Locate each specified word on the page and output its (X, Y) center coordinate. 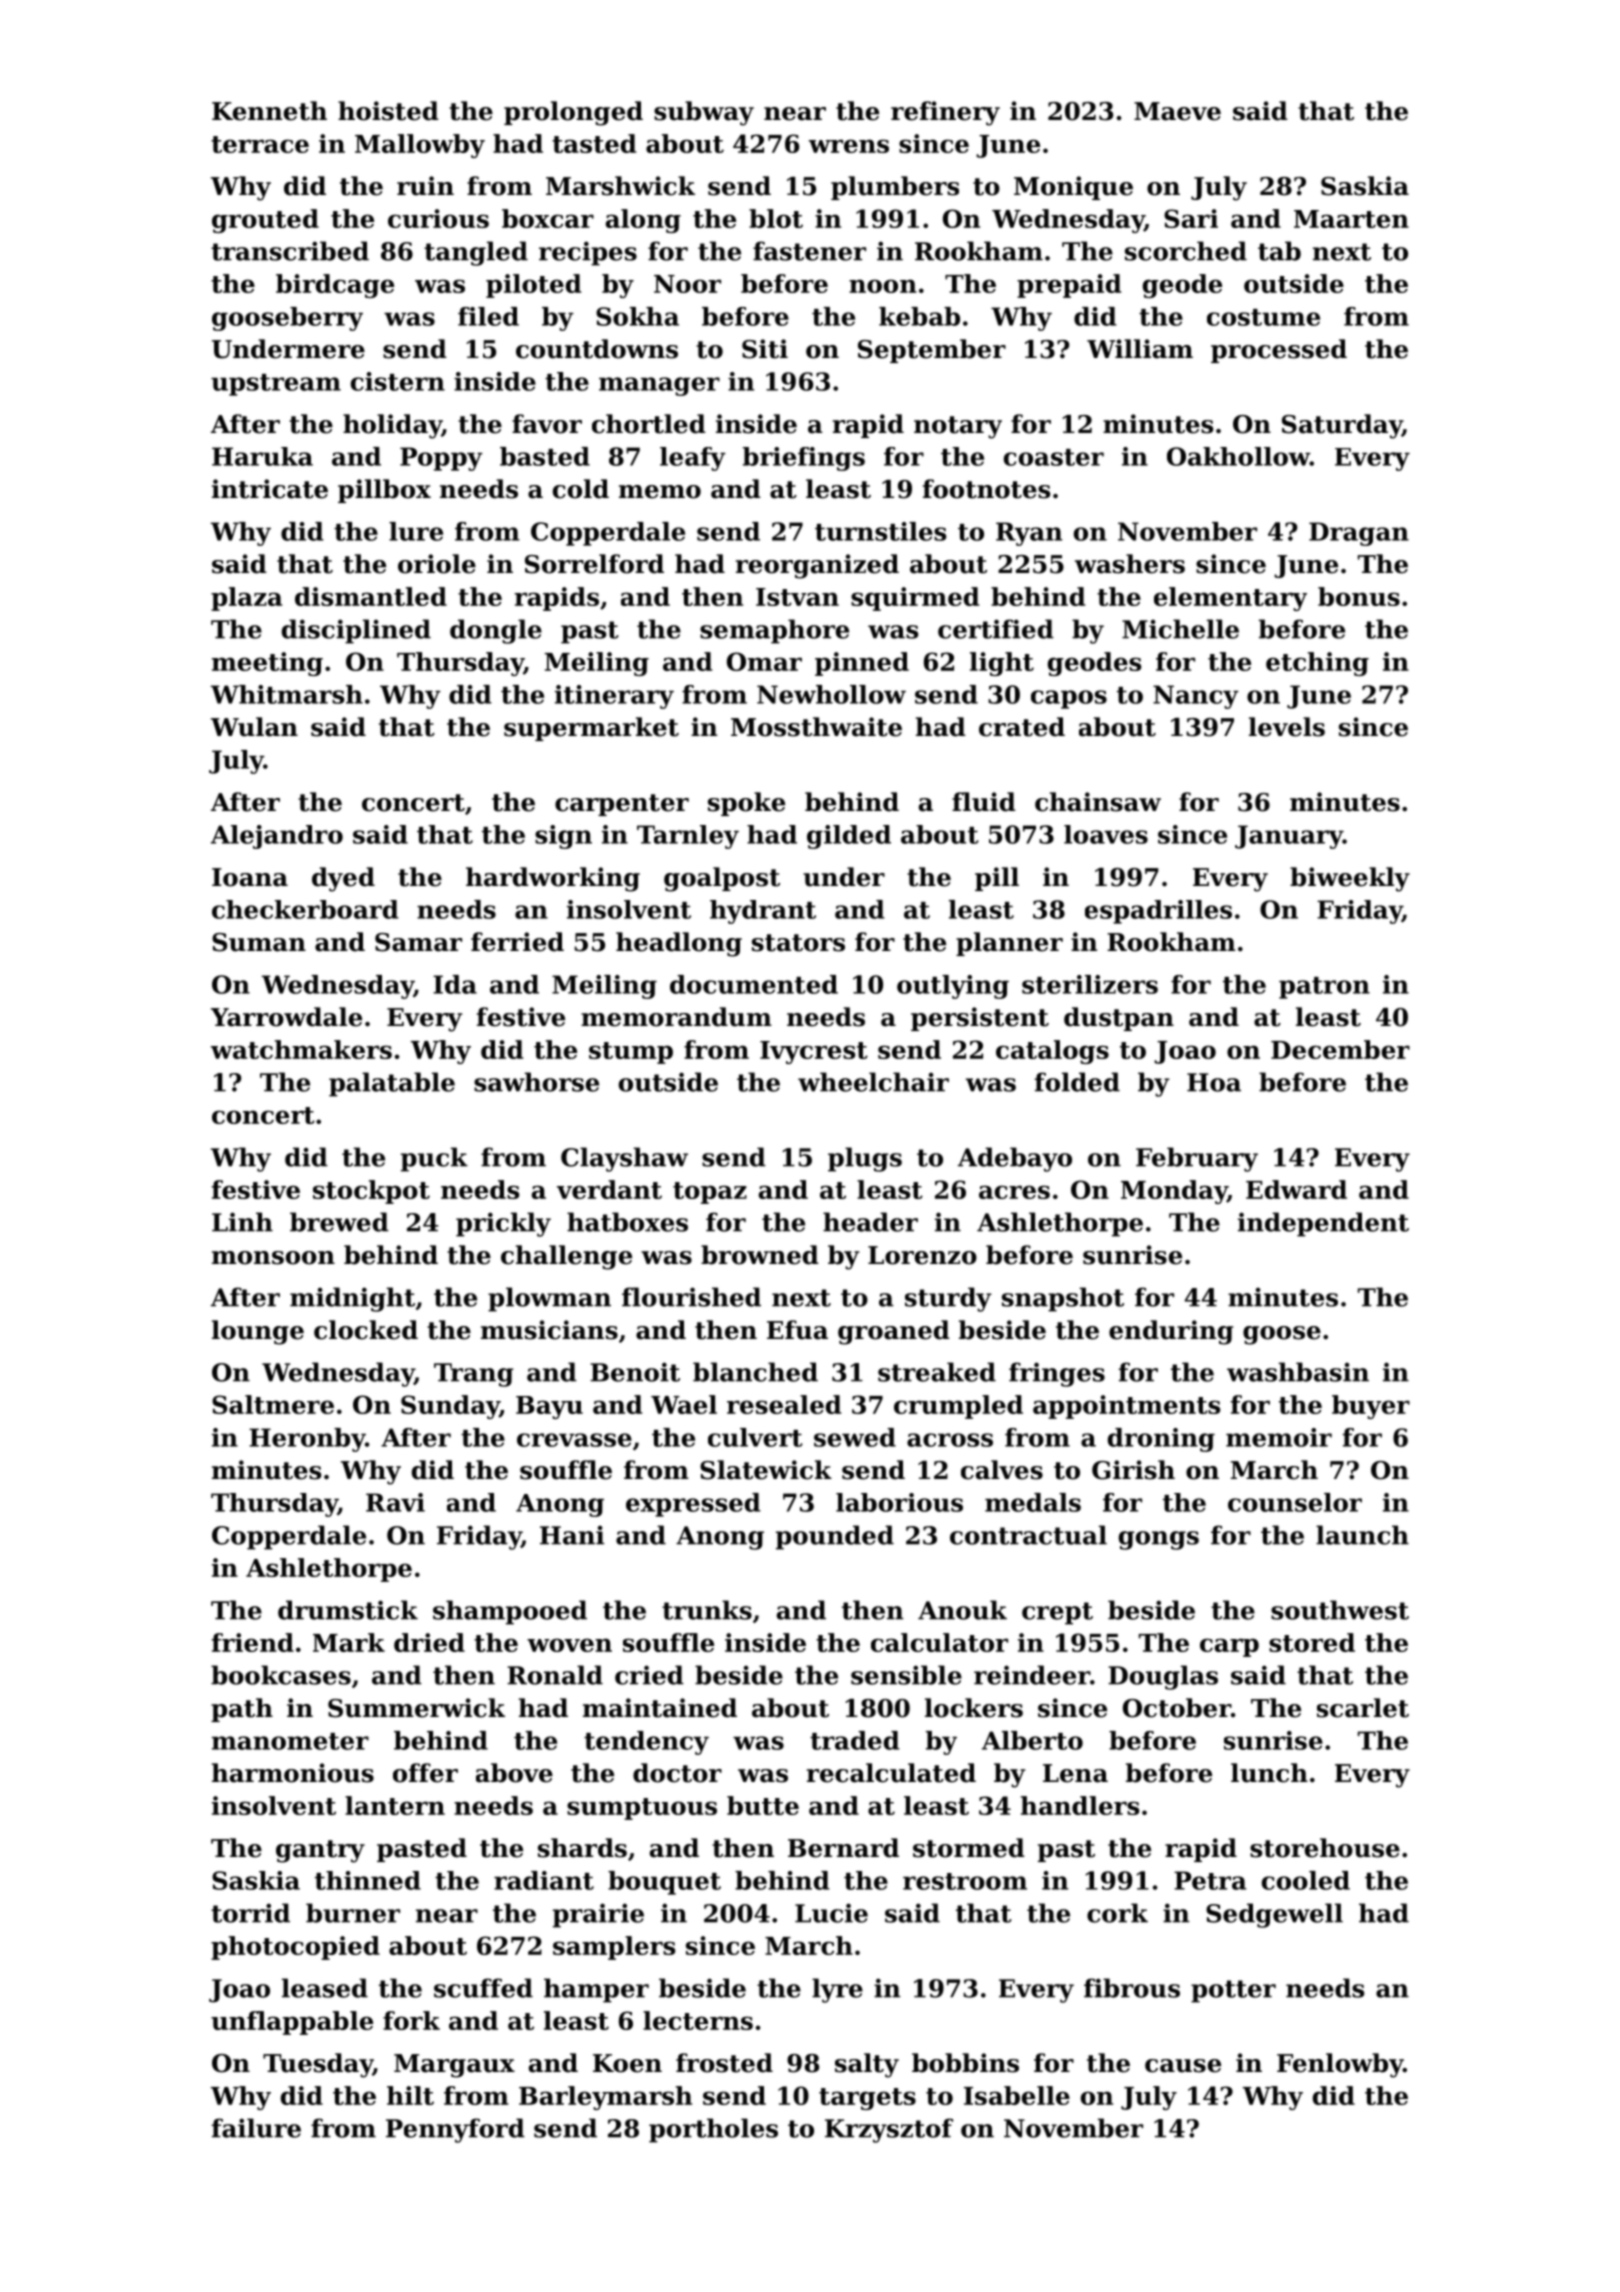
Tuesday (318, 2065)
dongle (496, 631)
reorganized (817, 566)
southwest (1340, 1610)
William (1140, 349)
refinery (945, 113)
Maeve (1177, 111)
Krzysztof (889, 2130)
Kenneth (269, 111)
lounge (258, 1332)
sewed (855, 1437)
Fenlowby (1340, 2065)
